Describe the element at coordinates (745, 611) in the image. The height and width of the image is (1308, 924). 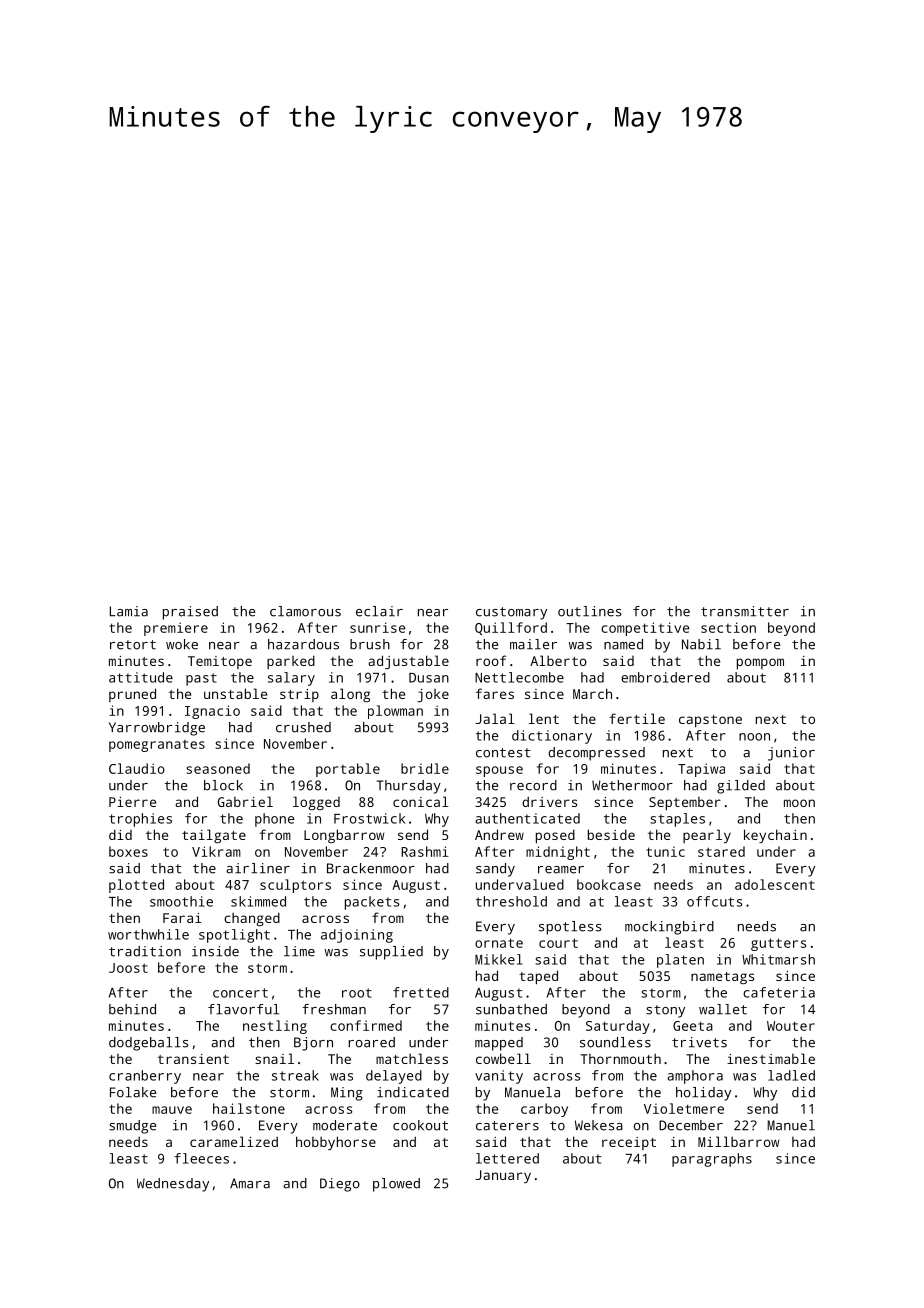
I see `transmitter` at that location.
